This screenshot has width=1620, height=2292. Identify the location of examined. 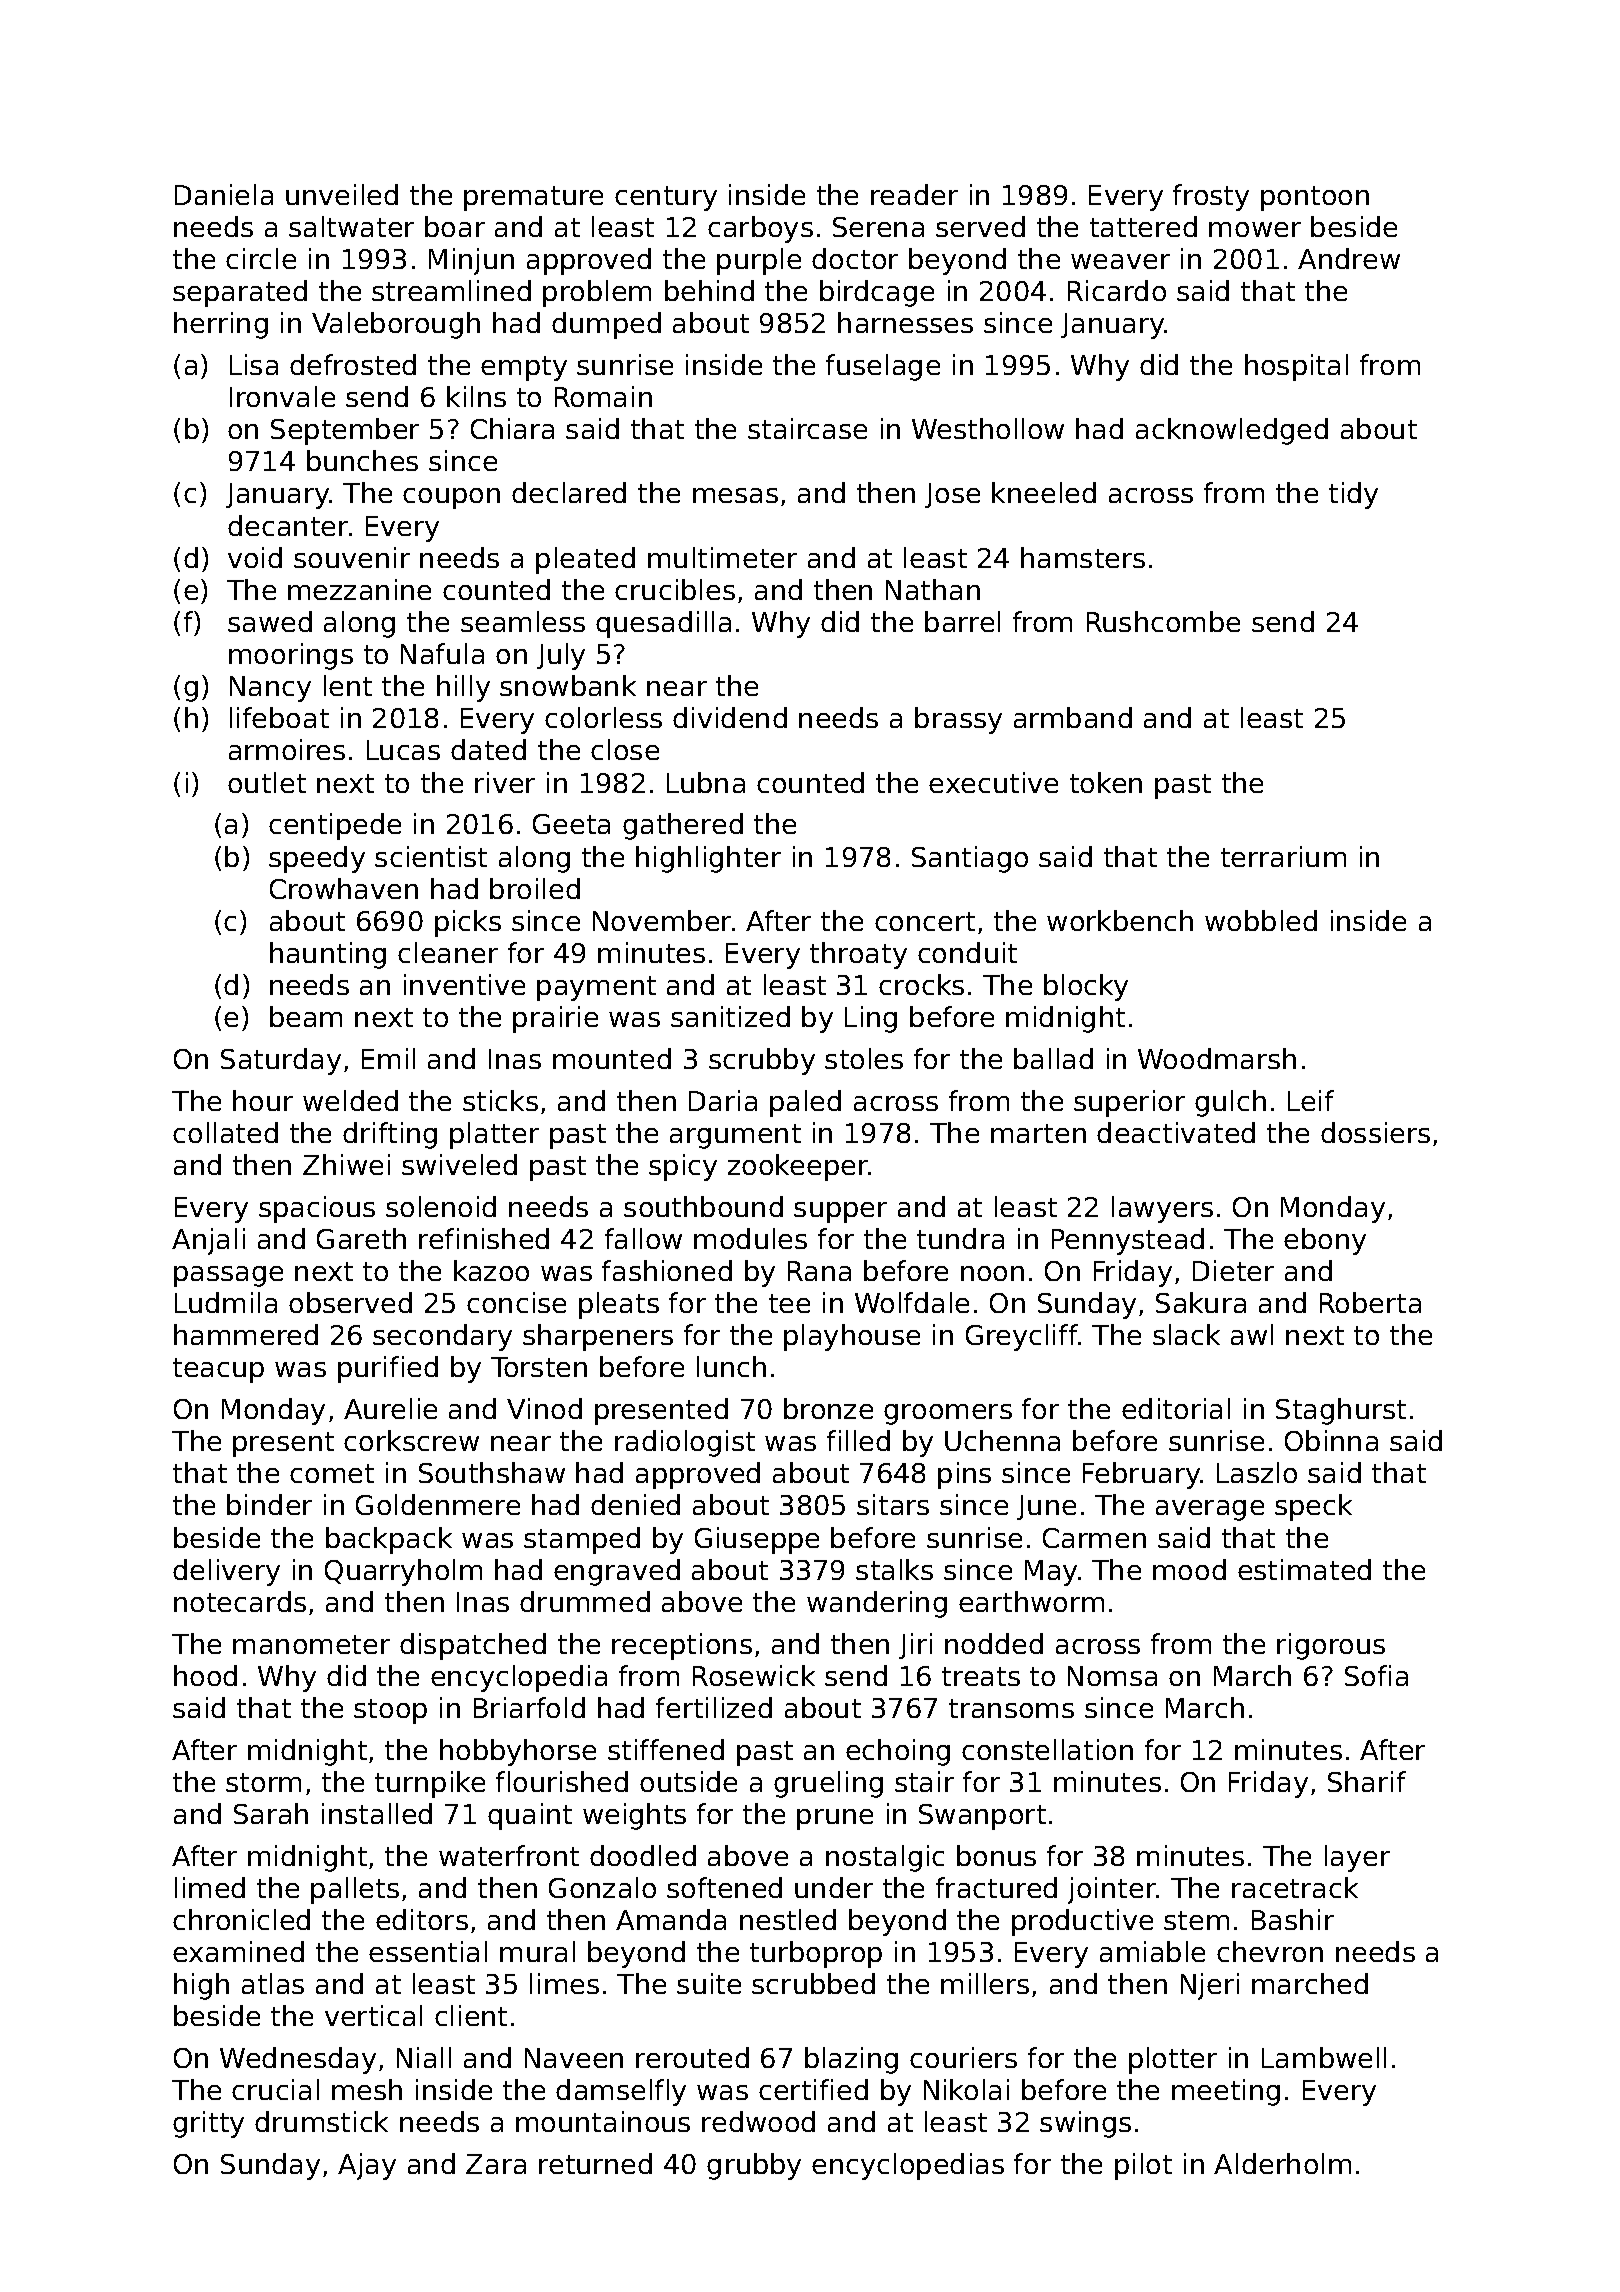
(238, 1951).
